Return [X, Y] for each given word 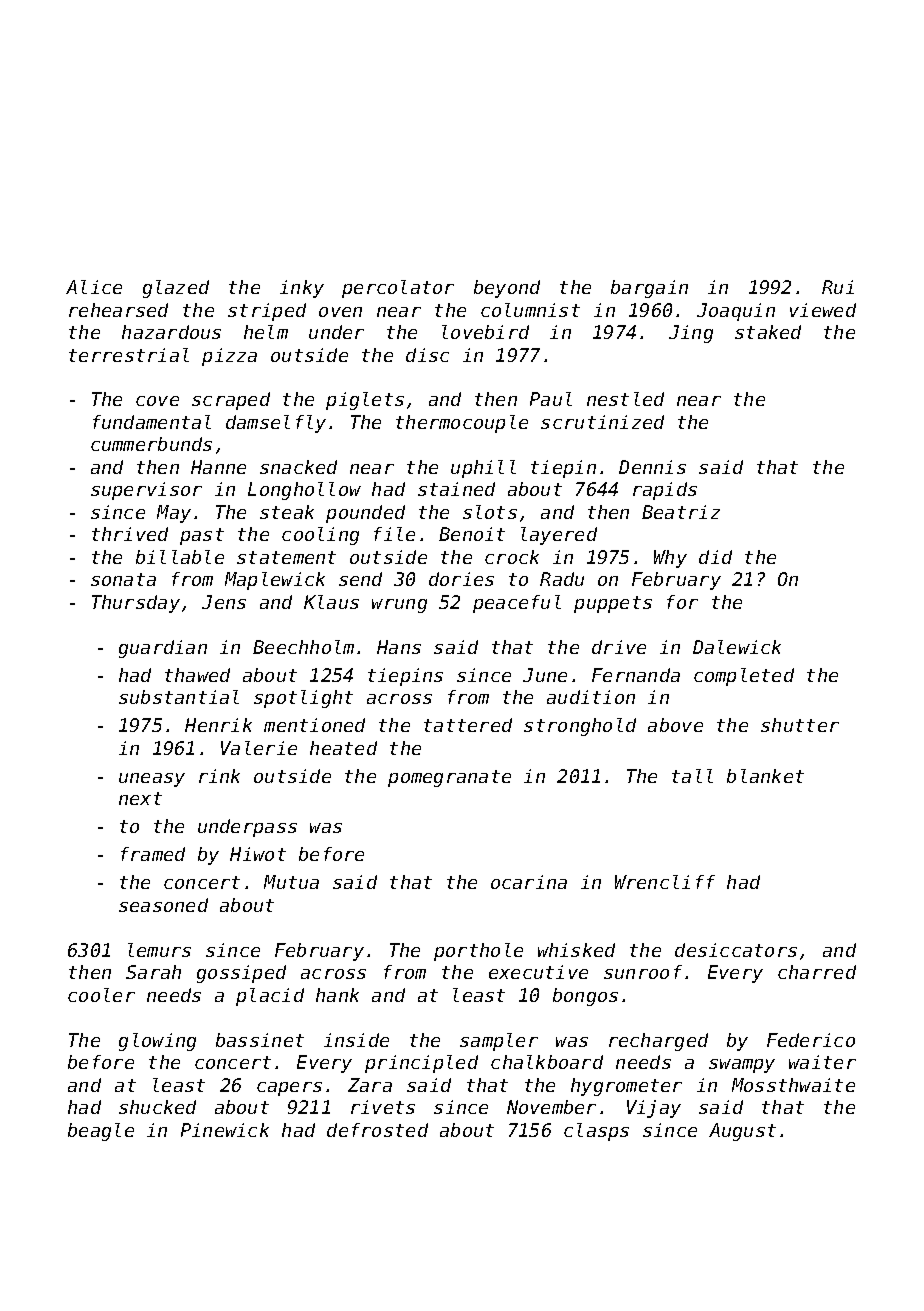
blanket [765, 776]
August [742, 1132]
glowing [157, 1042]
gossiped [241, 974]
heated [343, 748]
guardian [163, 649]
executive [538, 972]
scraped [231, 401]
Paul [551, 399]
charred [817, 972]
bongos [585, 997]
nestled [625, 399]
